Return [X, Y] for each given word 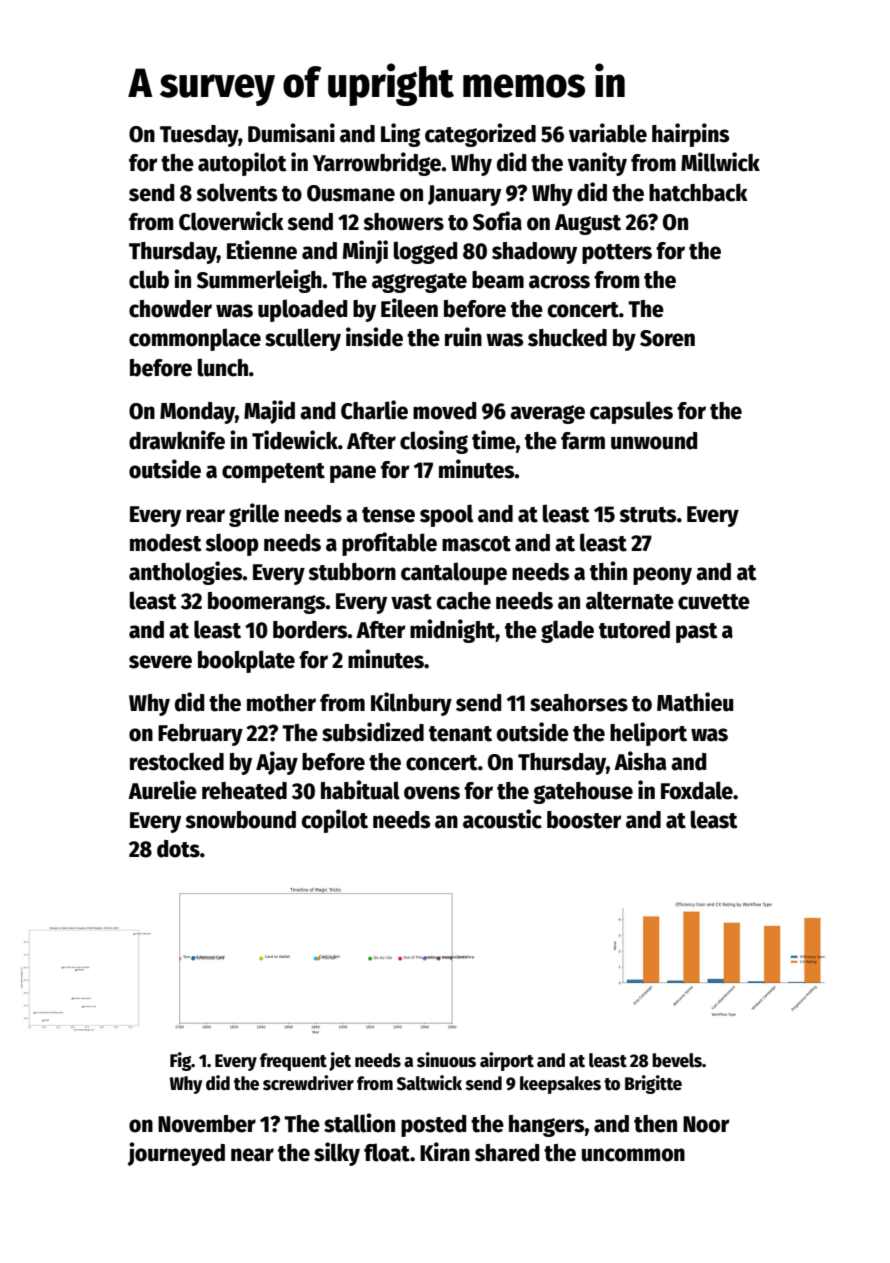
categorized [480, 135]
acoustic [502, 819]
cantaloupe [454, 573]
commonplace [195, 339]
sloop [232, 544]
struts [647, 515]
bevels [677, 1060]
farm [583, 441]
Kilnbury [411, 704]
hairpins [690, 135]
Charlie [374, 410]
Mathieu [695, 702]
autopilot [242, 164]
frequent [293, 1062]
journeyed [176, 1154]
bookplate [246, 661]
